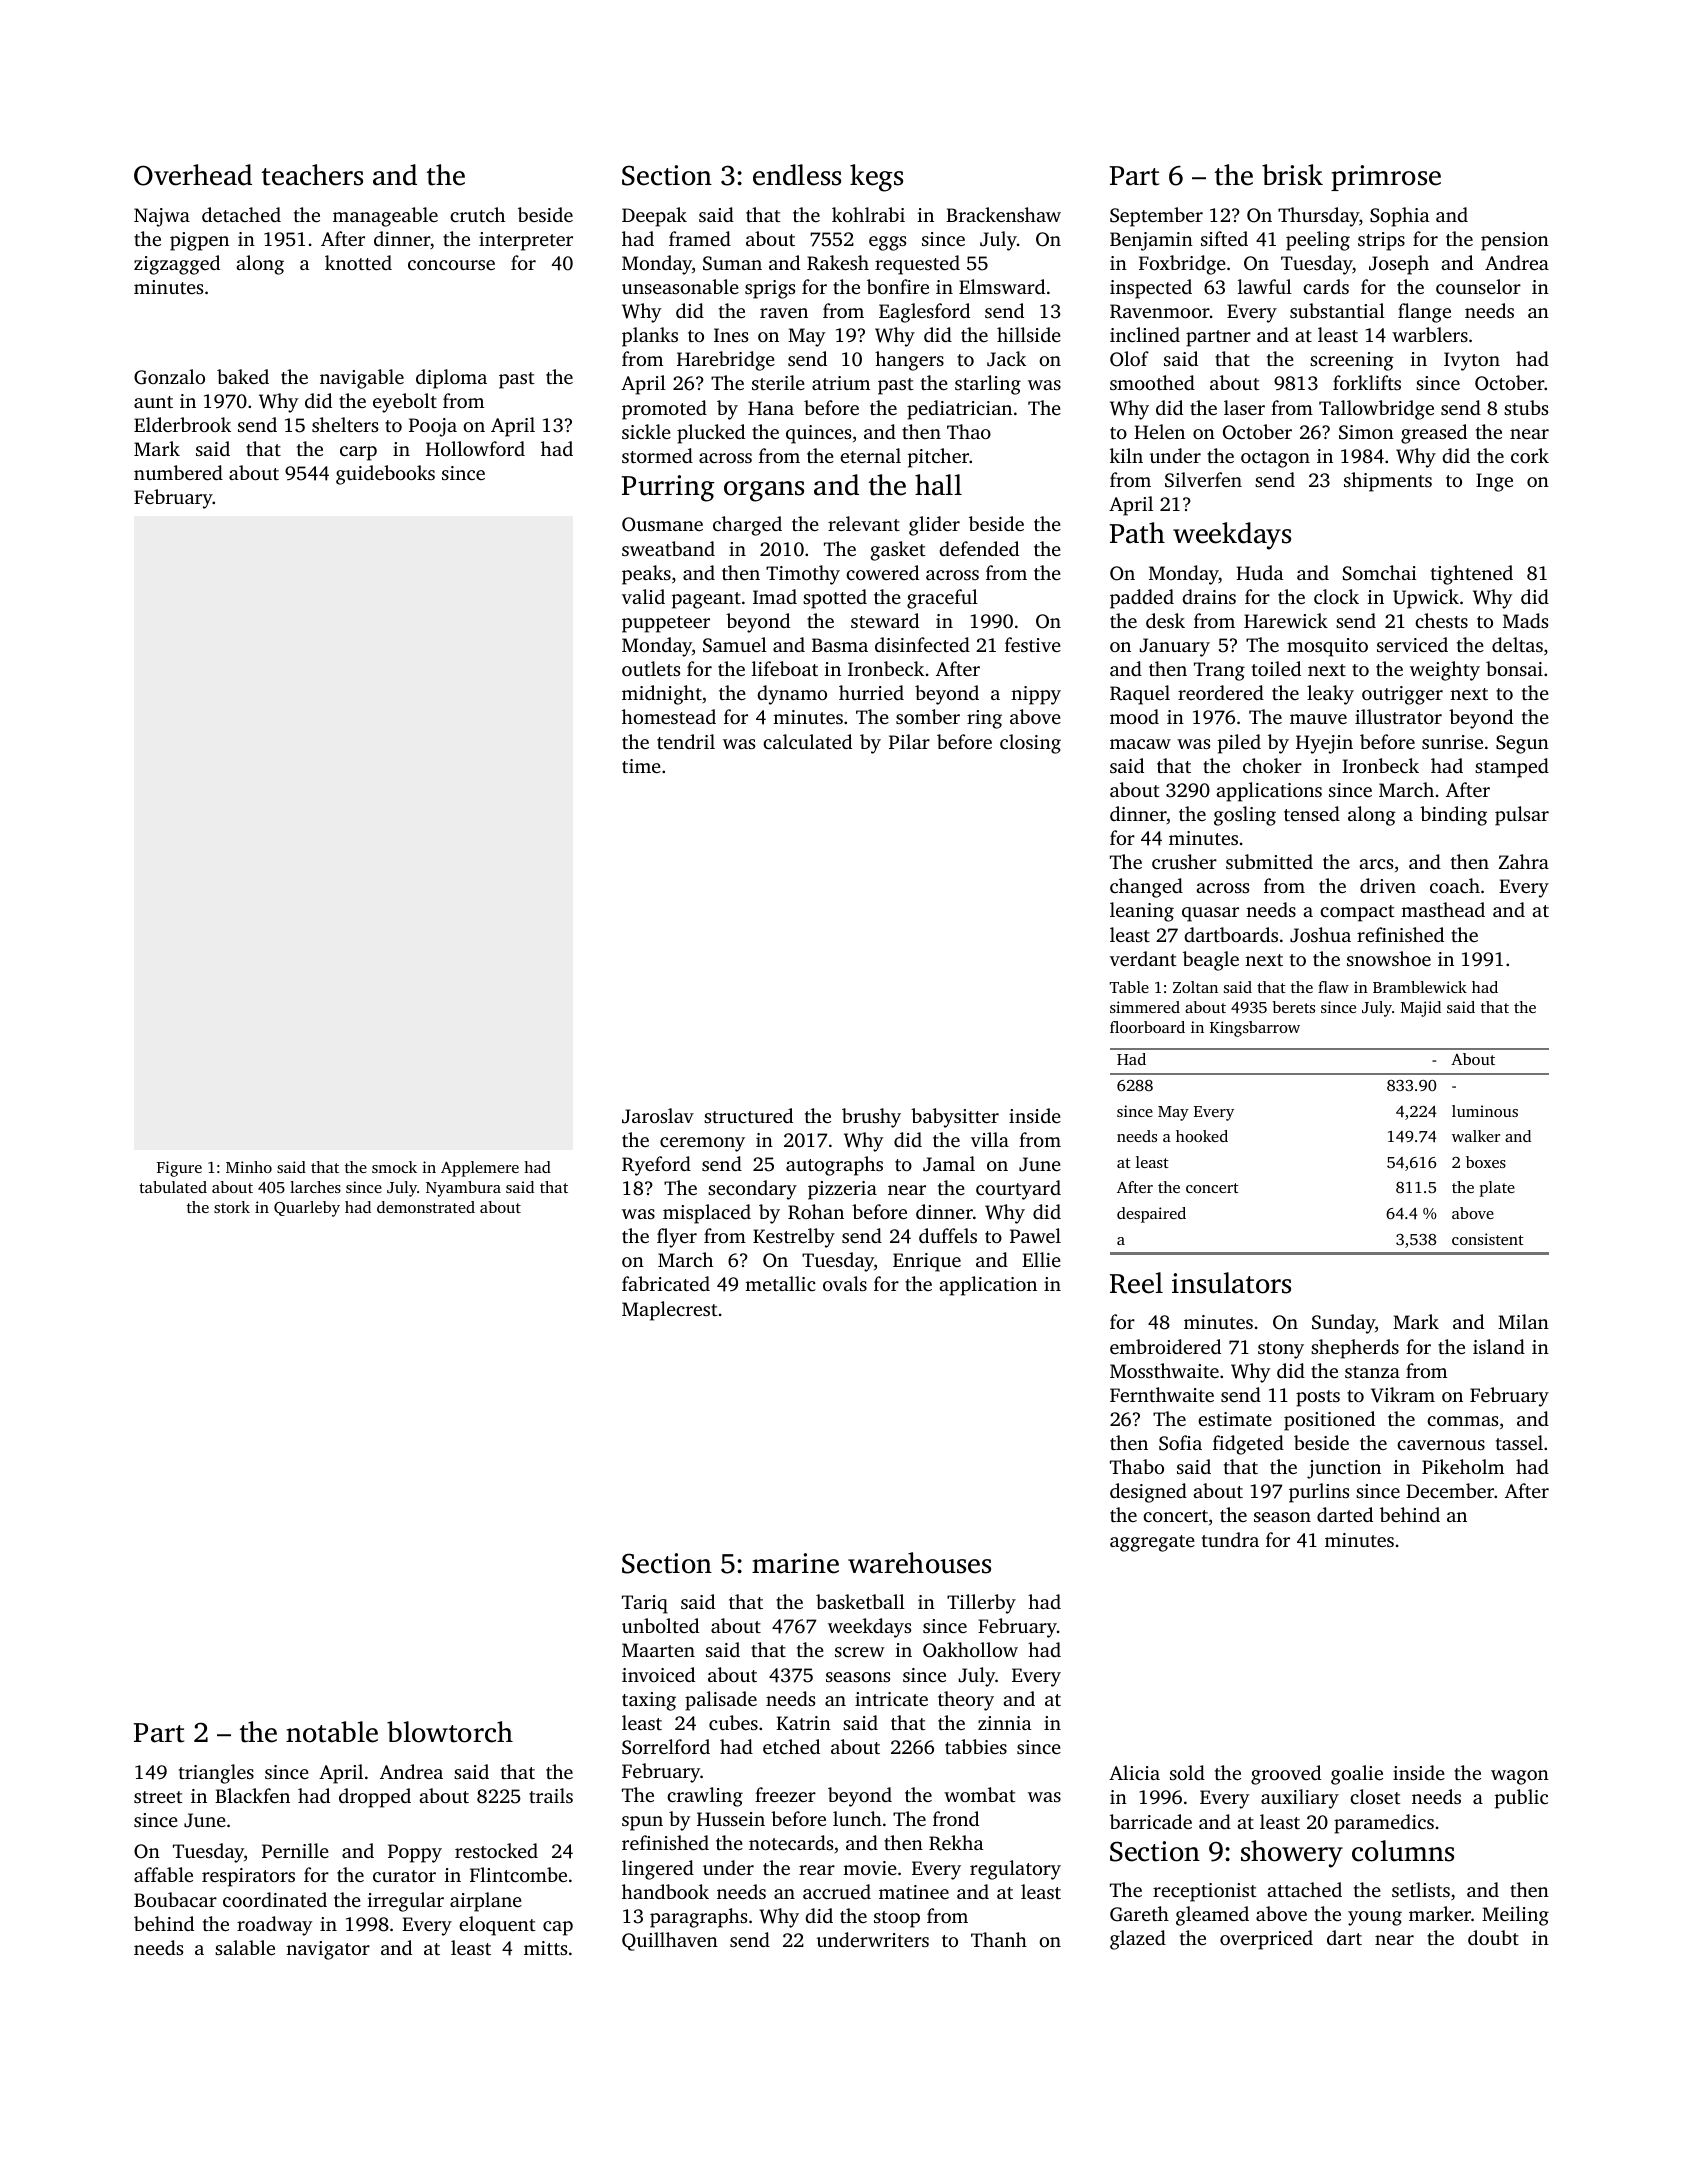 The height and width of the screenshot is (2178, 1683). What do you see at coordinates (1003, 214) in the screenshot?
I see `Brackenshaw` at bounding box center [1003, 214].
